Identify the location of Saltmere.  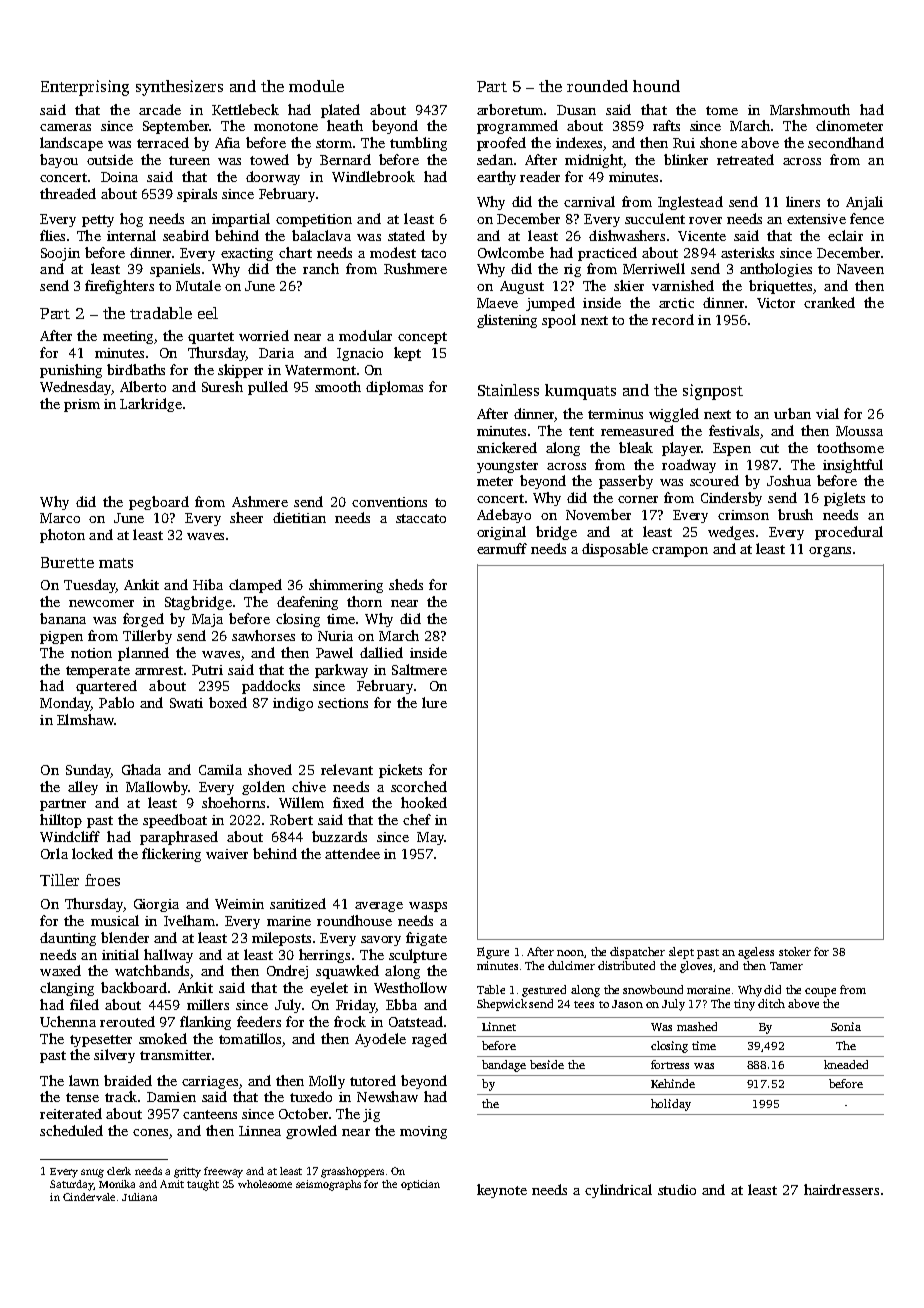
(419, 669).
